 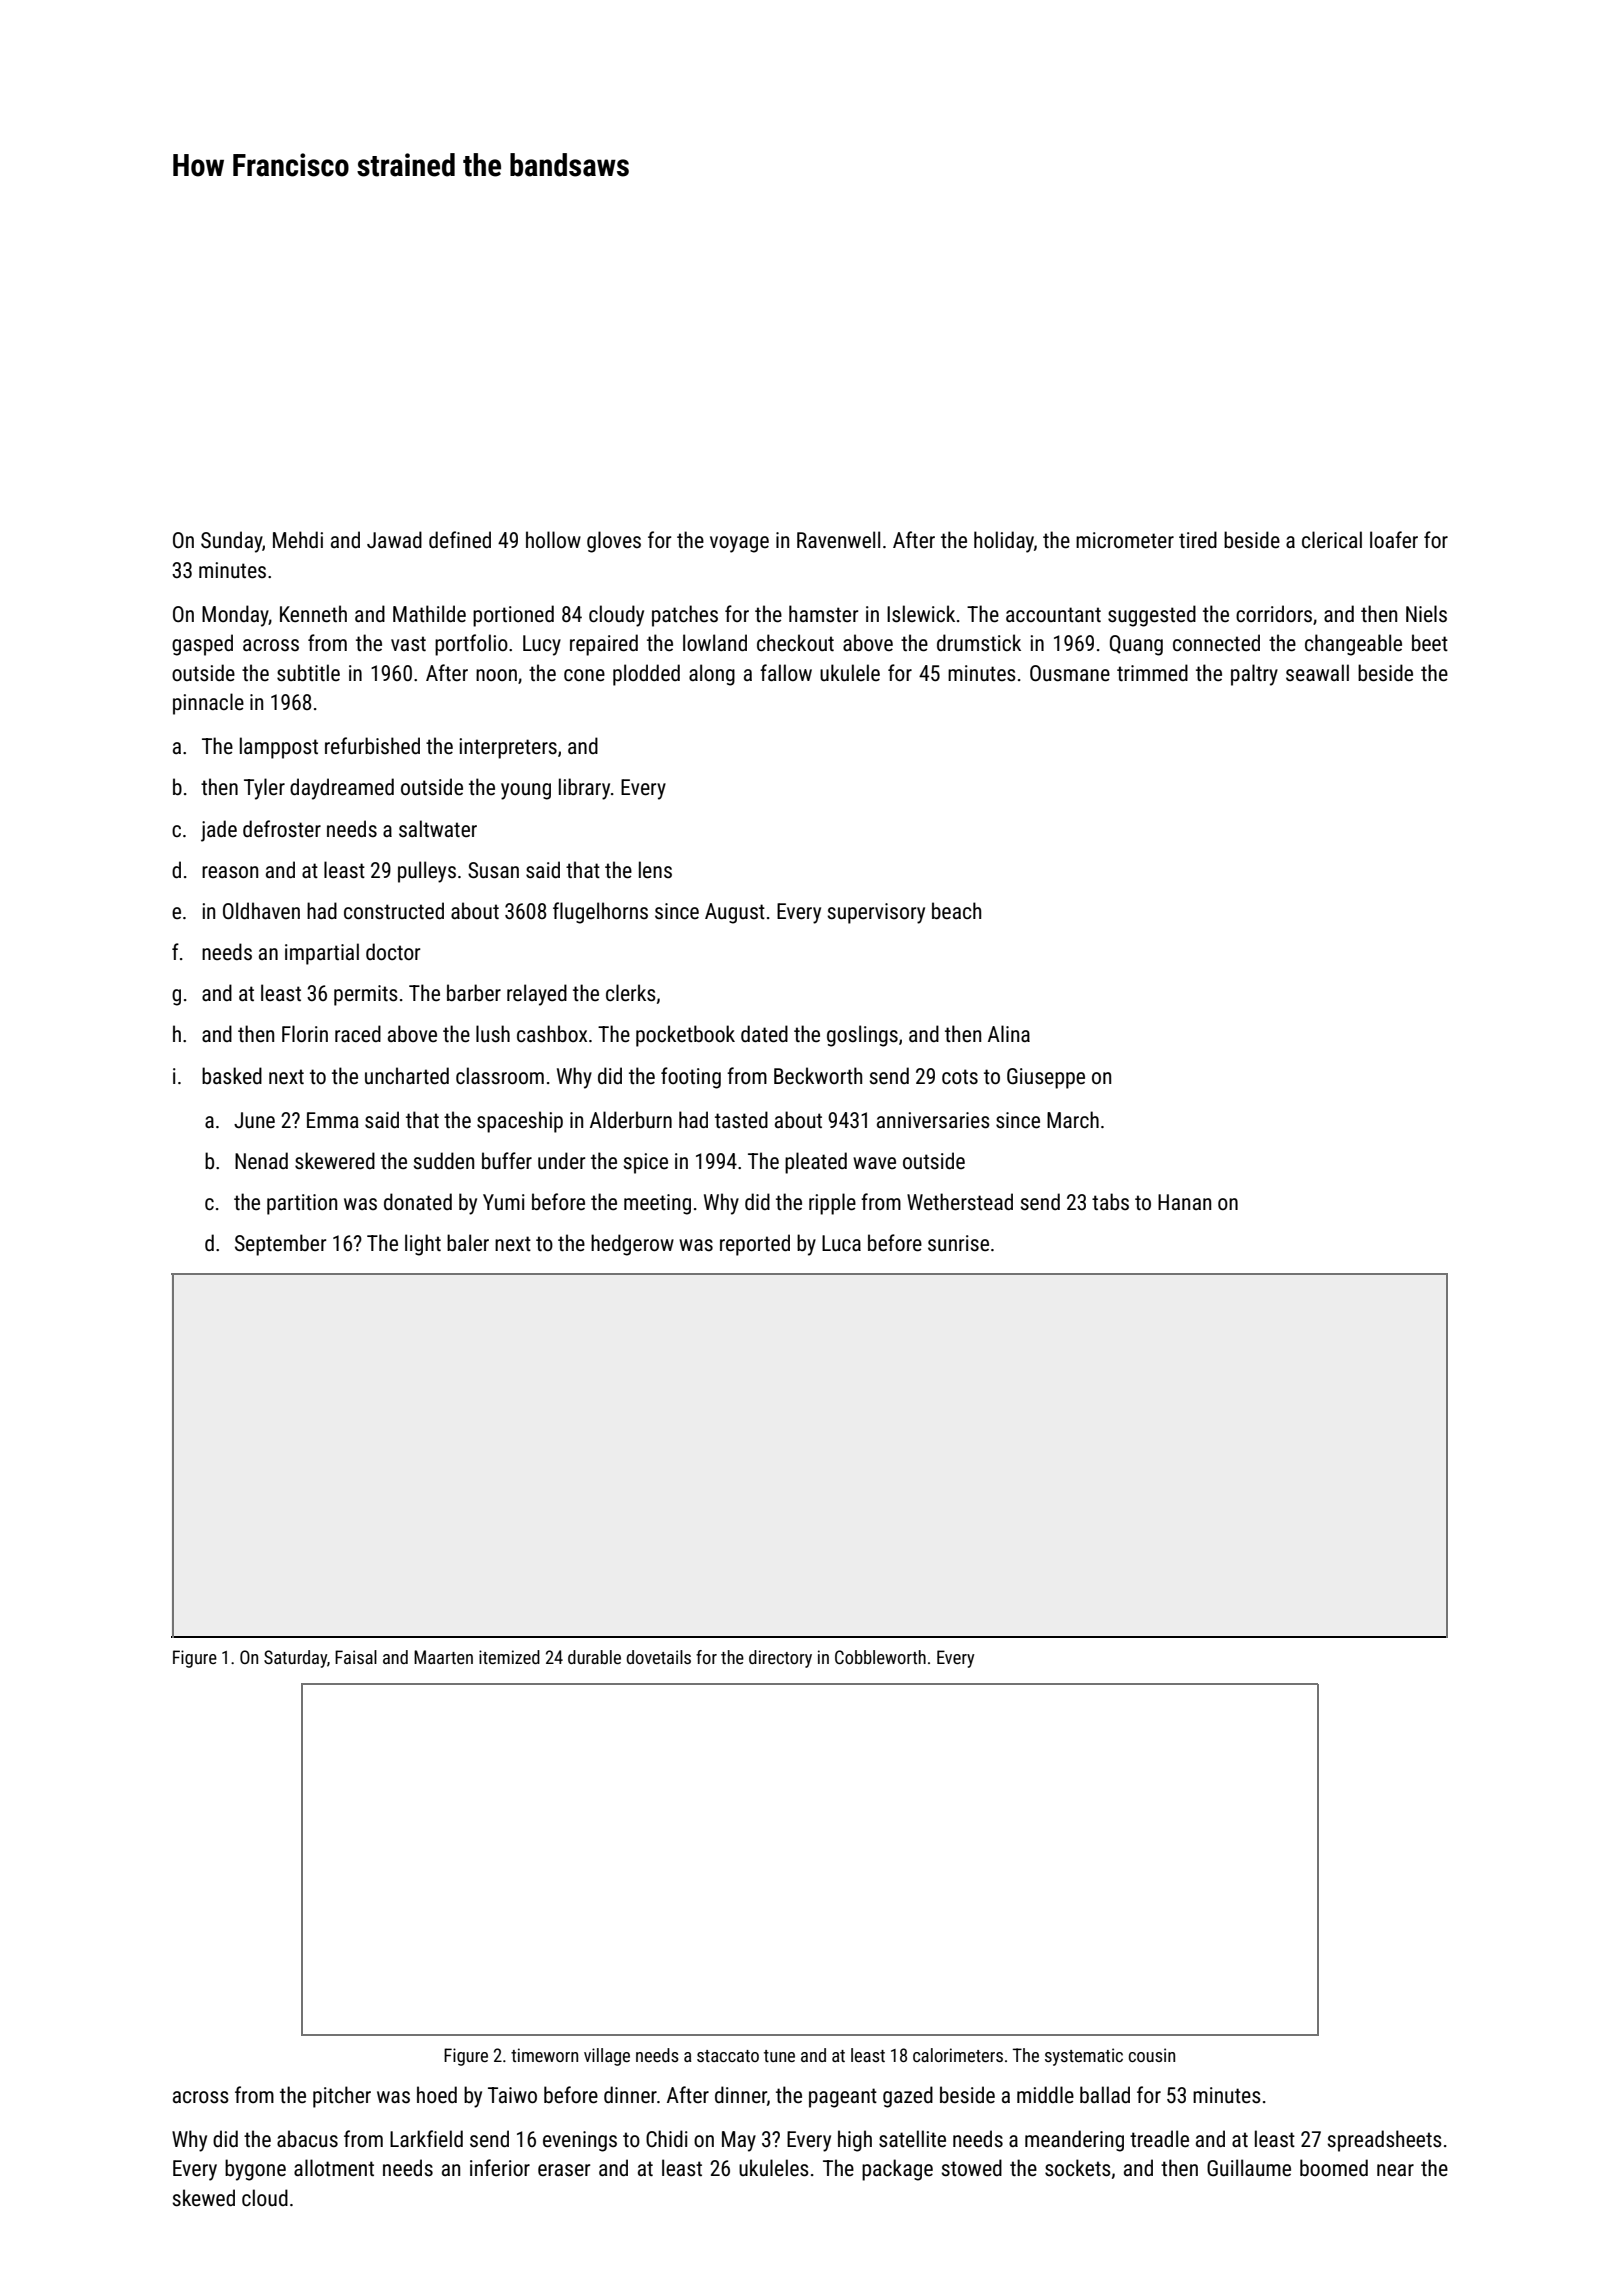 I want to click on hedgerow, so click(x=632, y=1245).
